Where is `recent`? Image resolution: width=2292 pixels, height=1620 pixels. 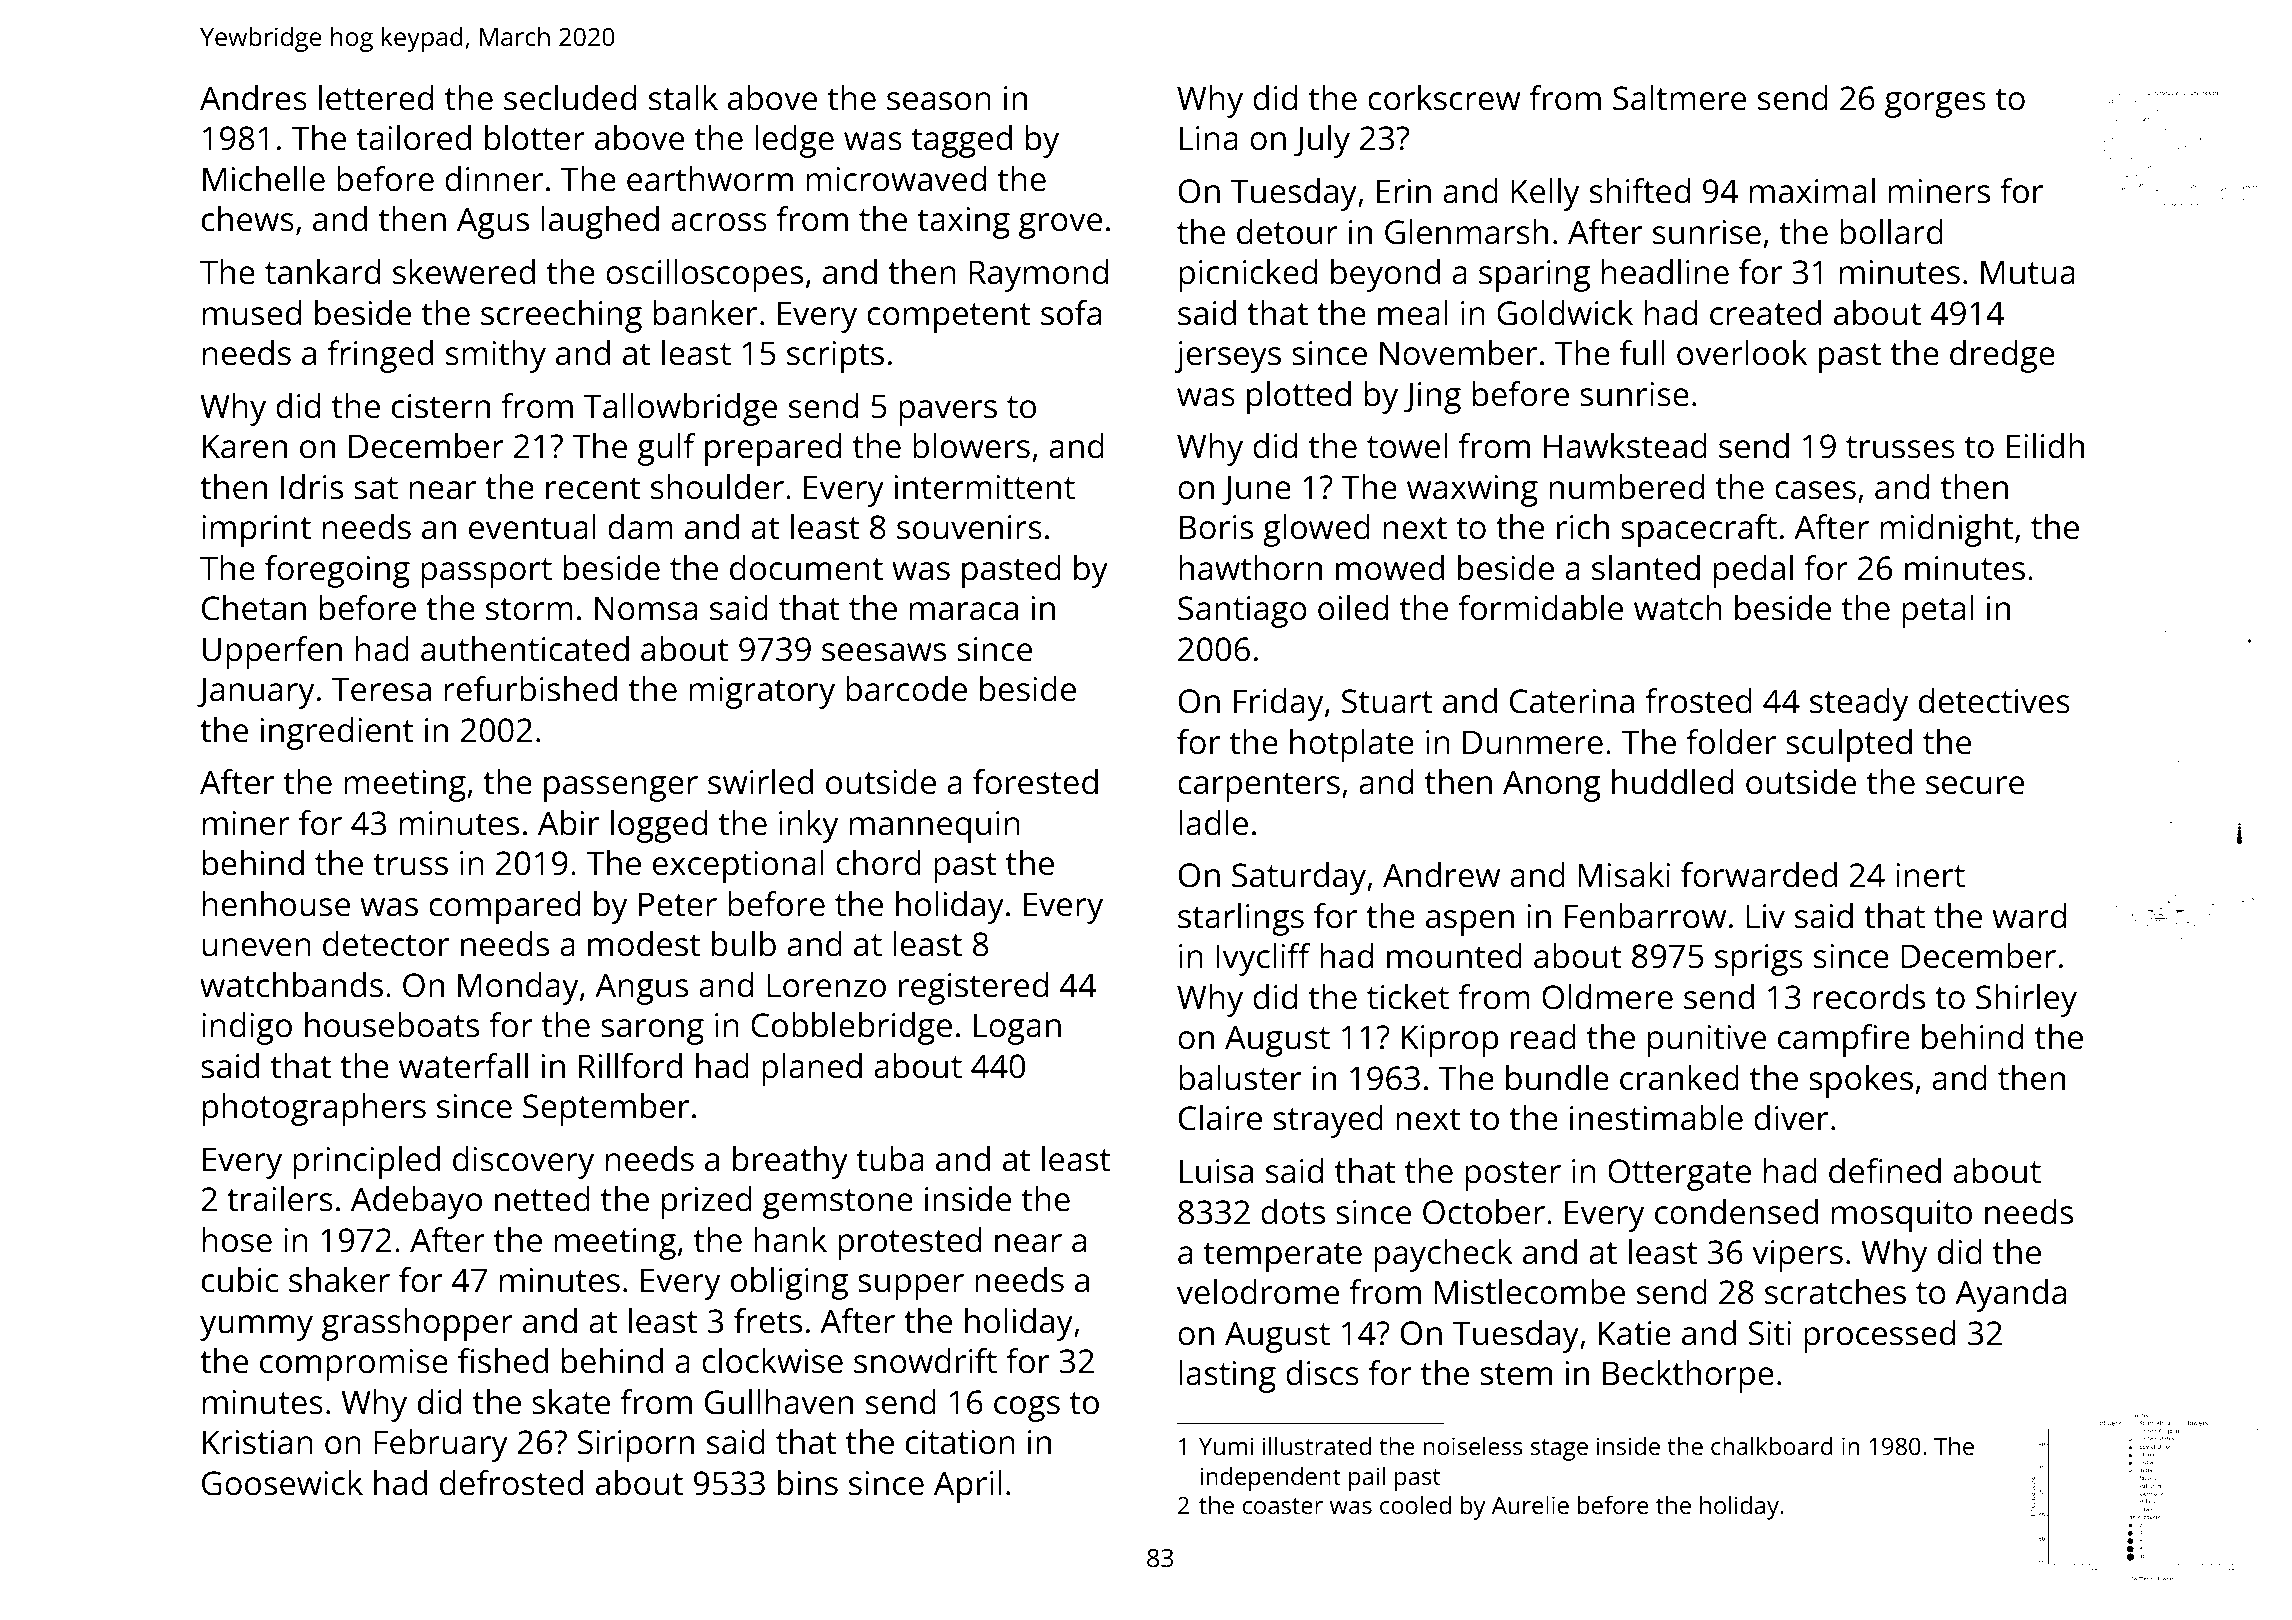 recent is located at coordinates (593, 488).
